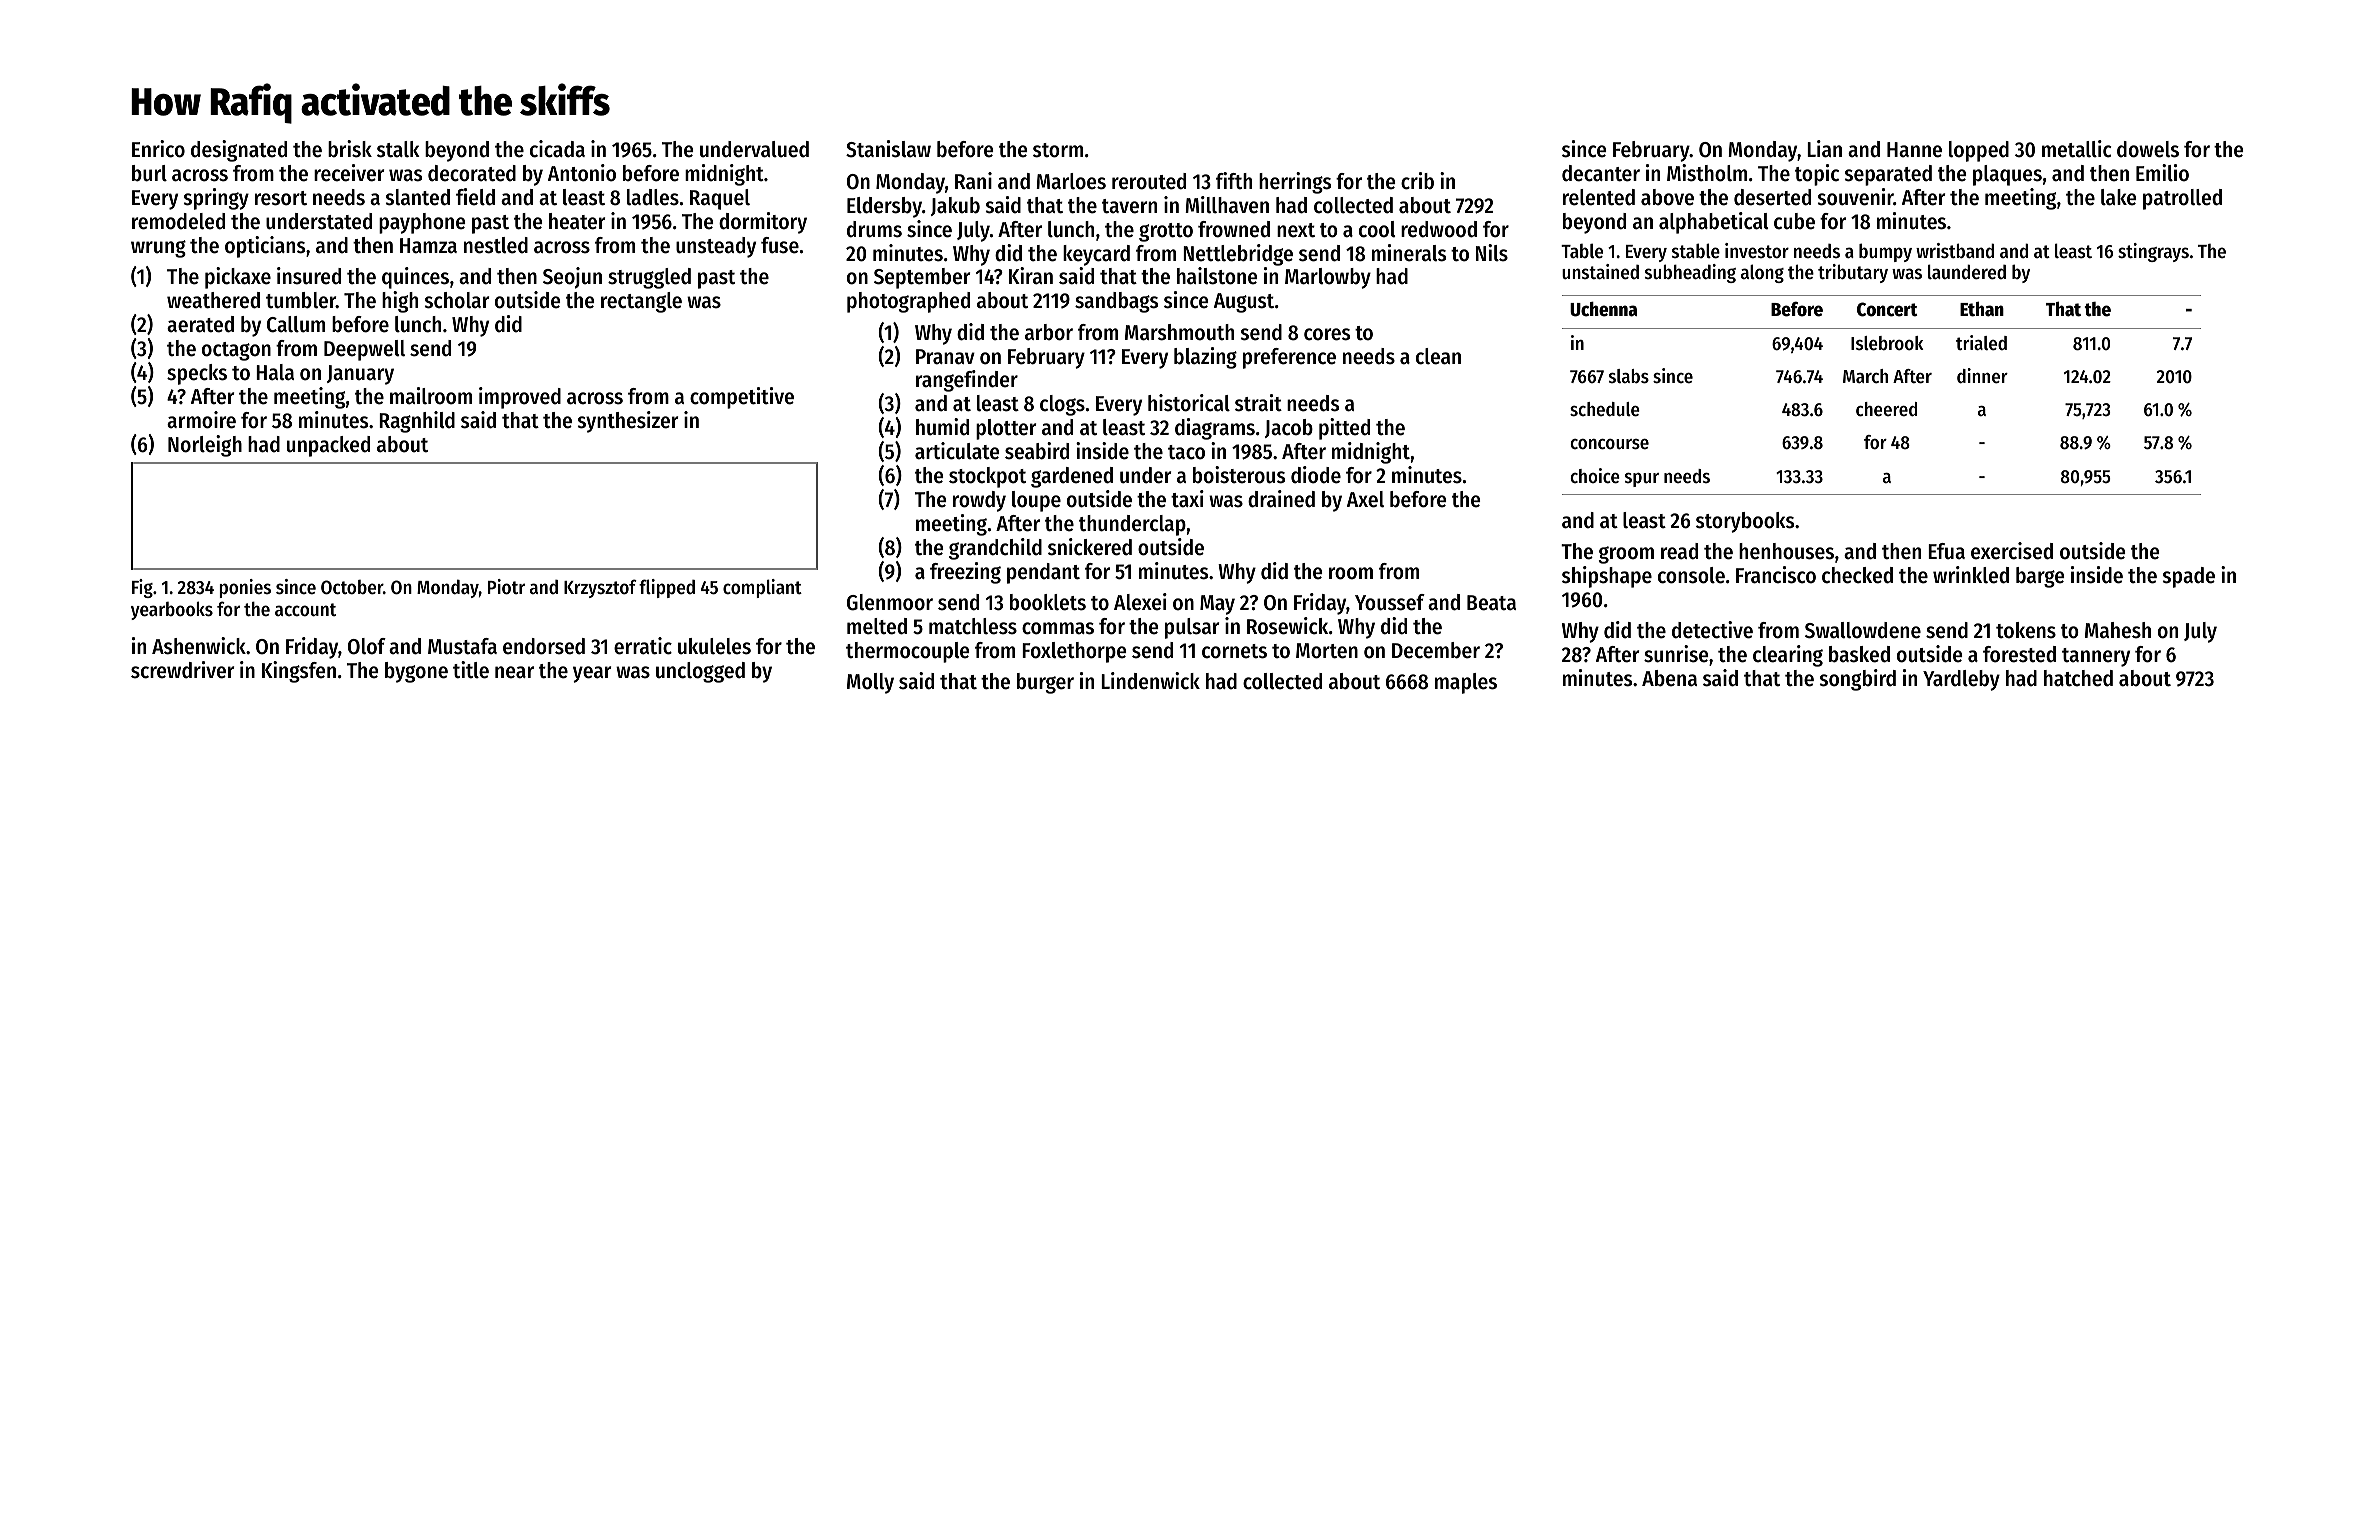  I want to click on Yardleby, so click(1961, 680).
